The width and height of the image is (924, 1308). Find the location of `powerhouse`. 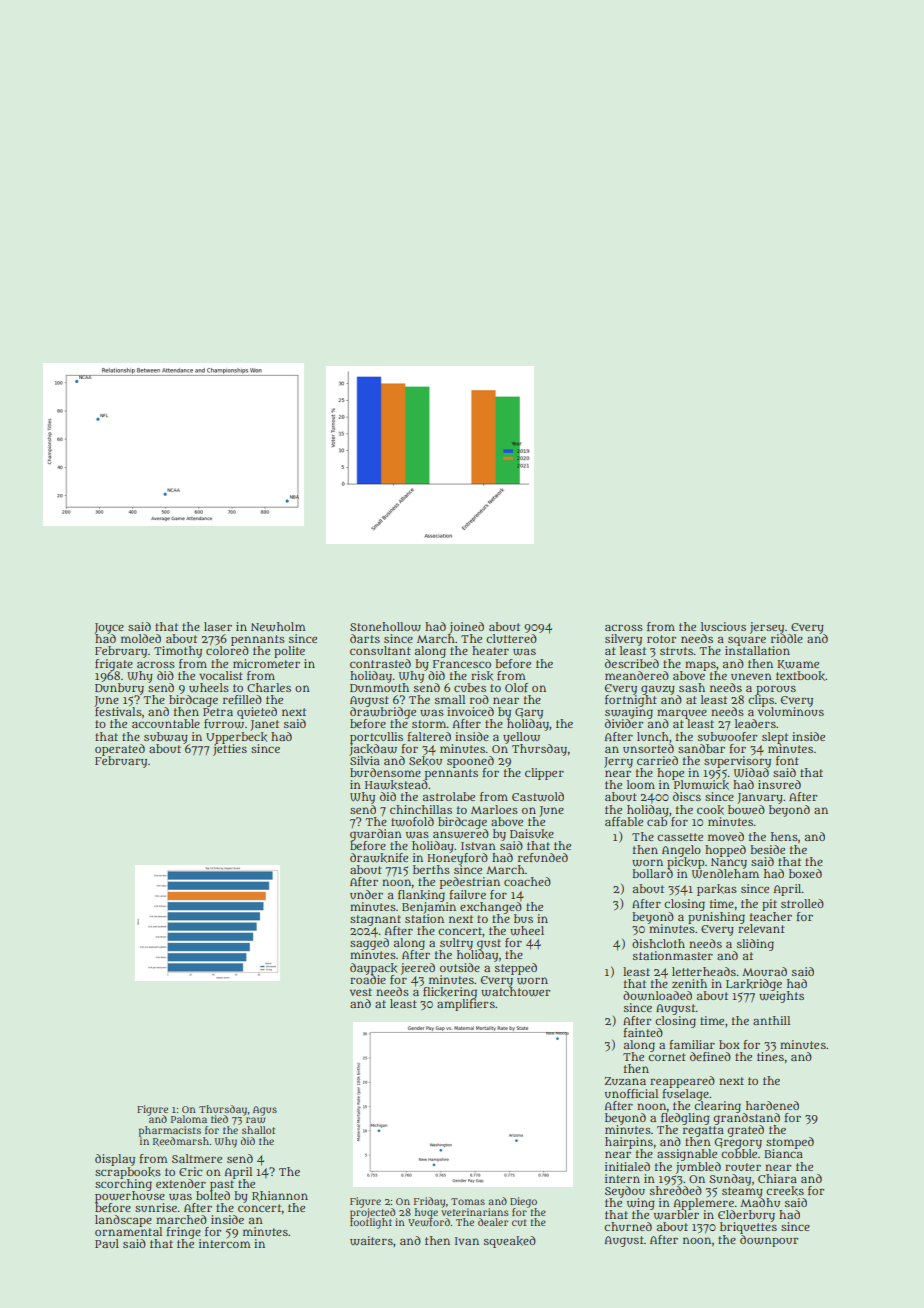

powerhouse is located at coordinates (130, 1197).
